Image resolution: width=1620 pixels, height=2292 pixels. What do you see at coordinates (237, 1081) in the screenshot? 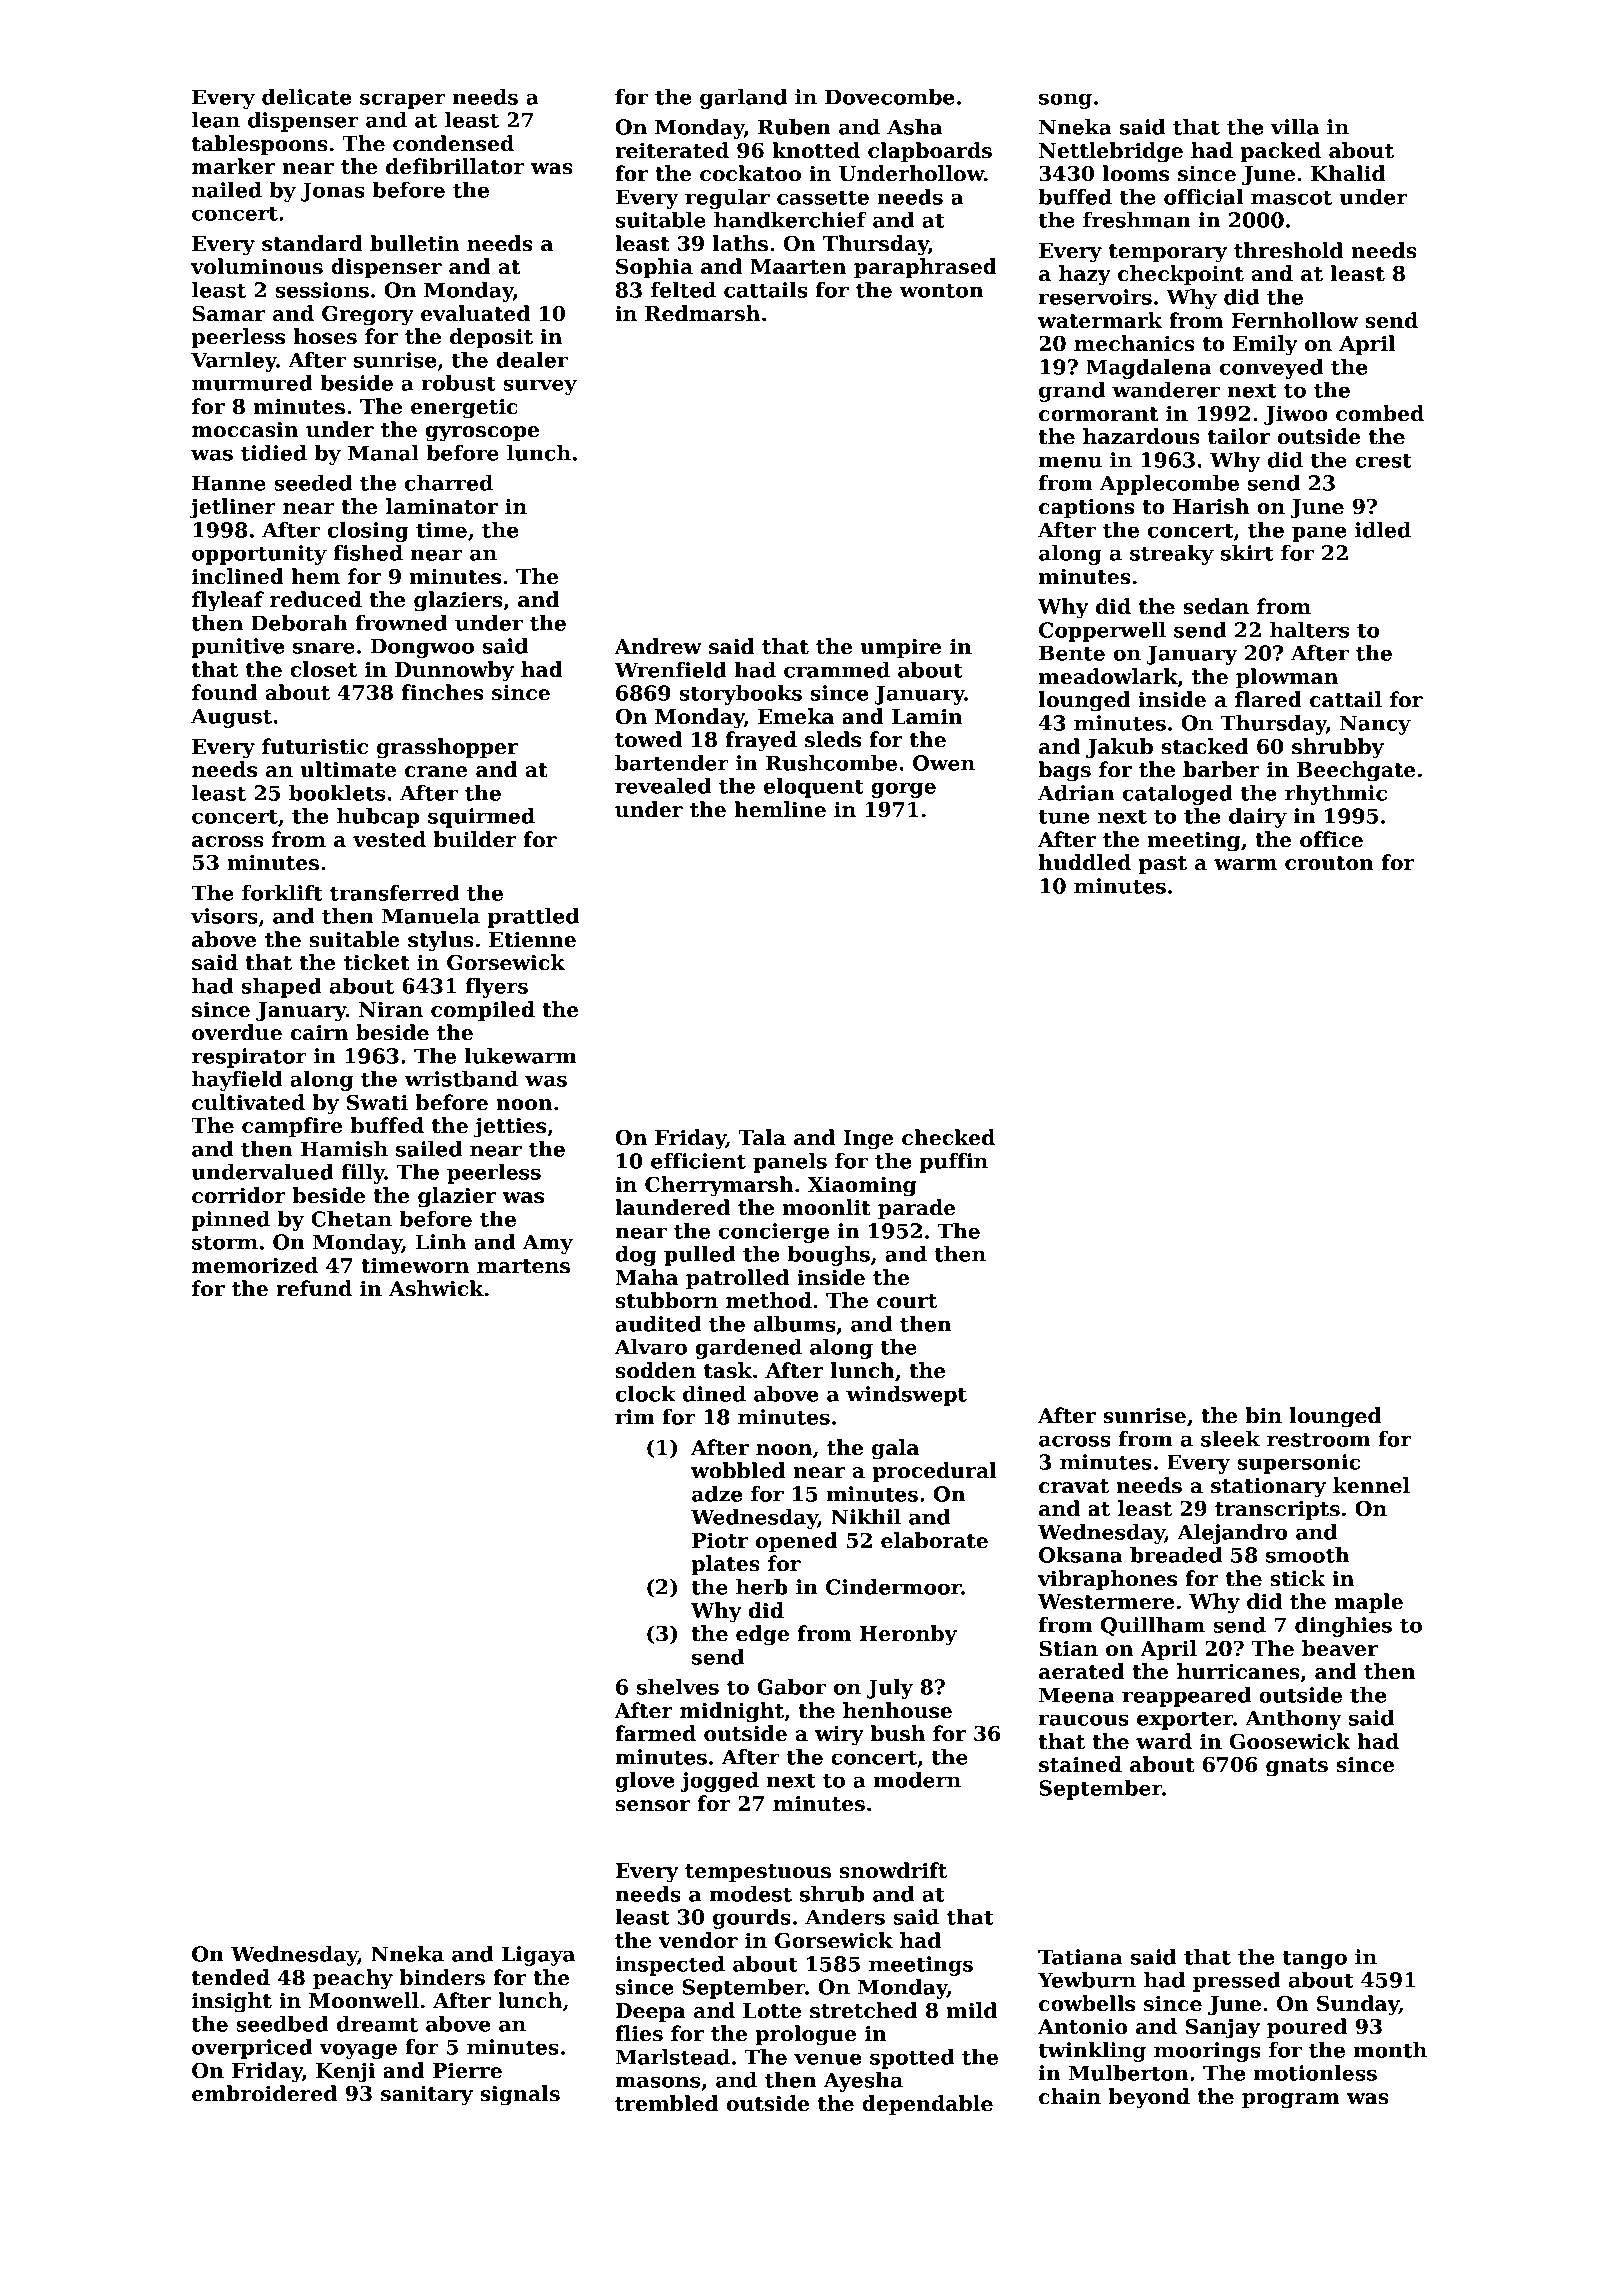
I see `hayfield` at bounding box center [237, 1081].
